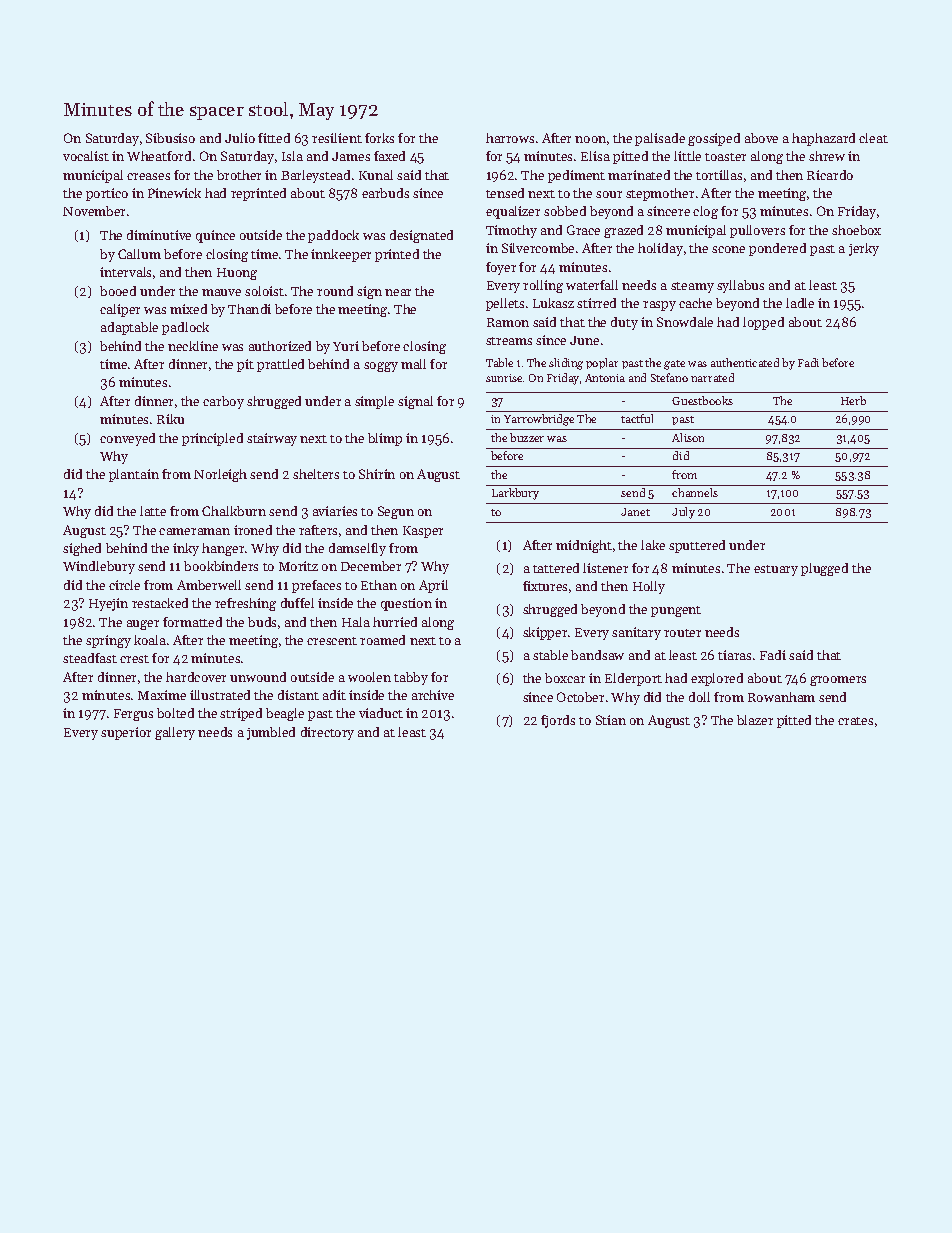  What do you see at coordinates (193, 346) in the screenshot?
I see `neckline` at bounding box center [193, 346].
